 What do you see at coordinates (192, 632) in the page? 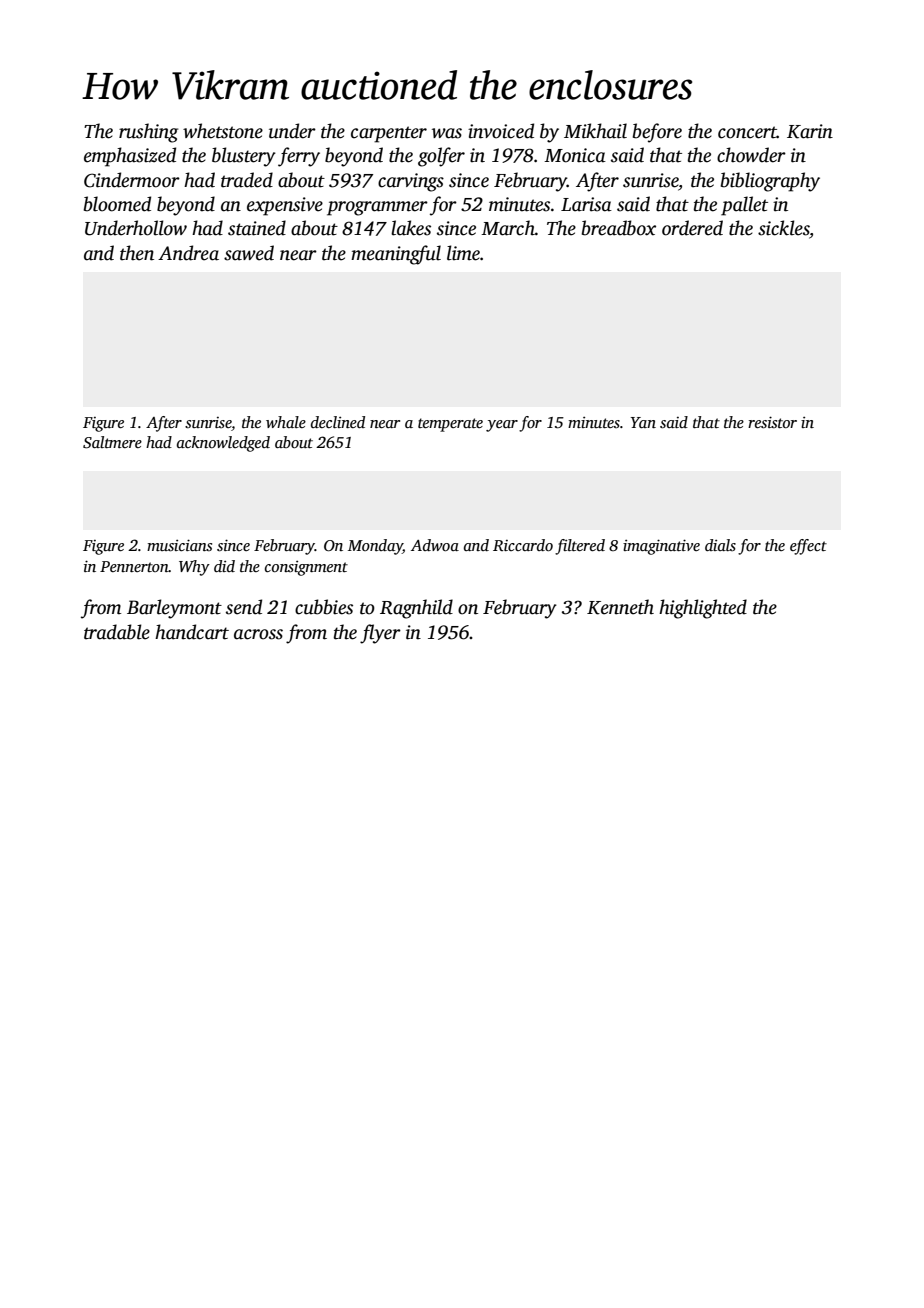
I see `handcart` at bounding box center [192, 632].
